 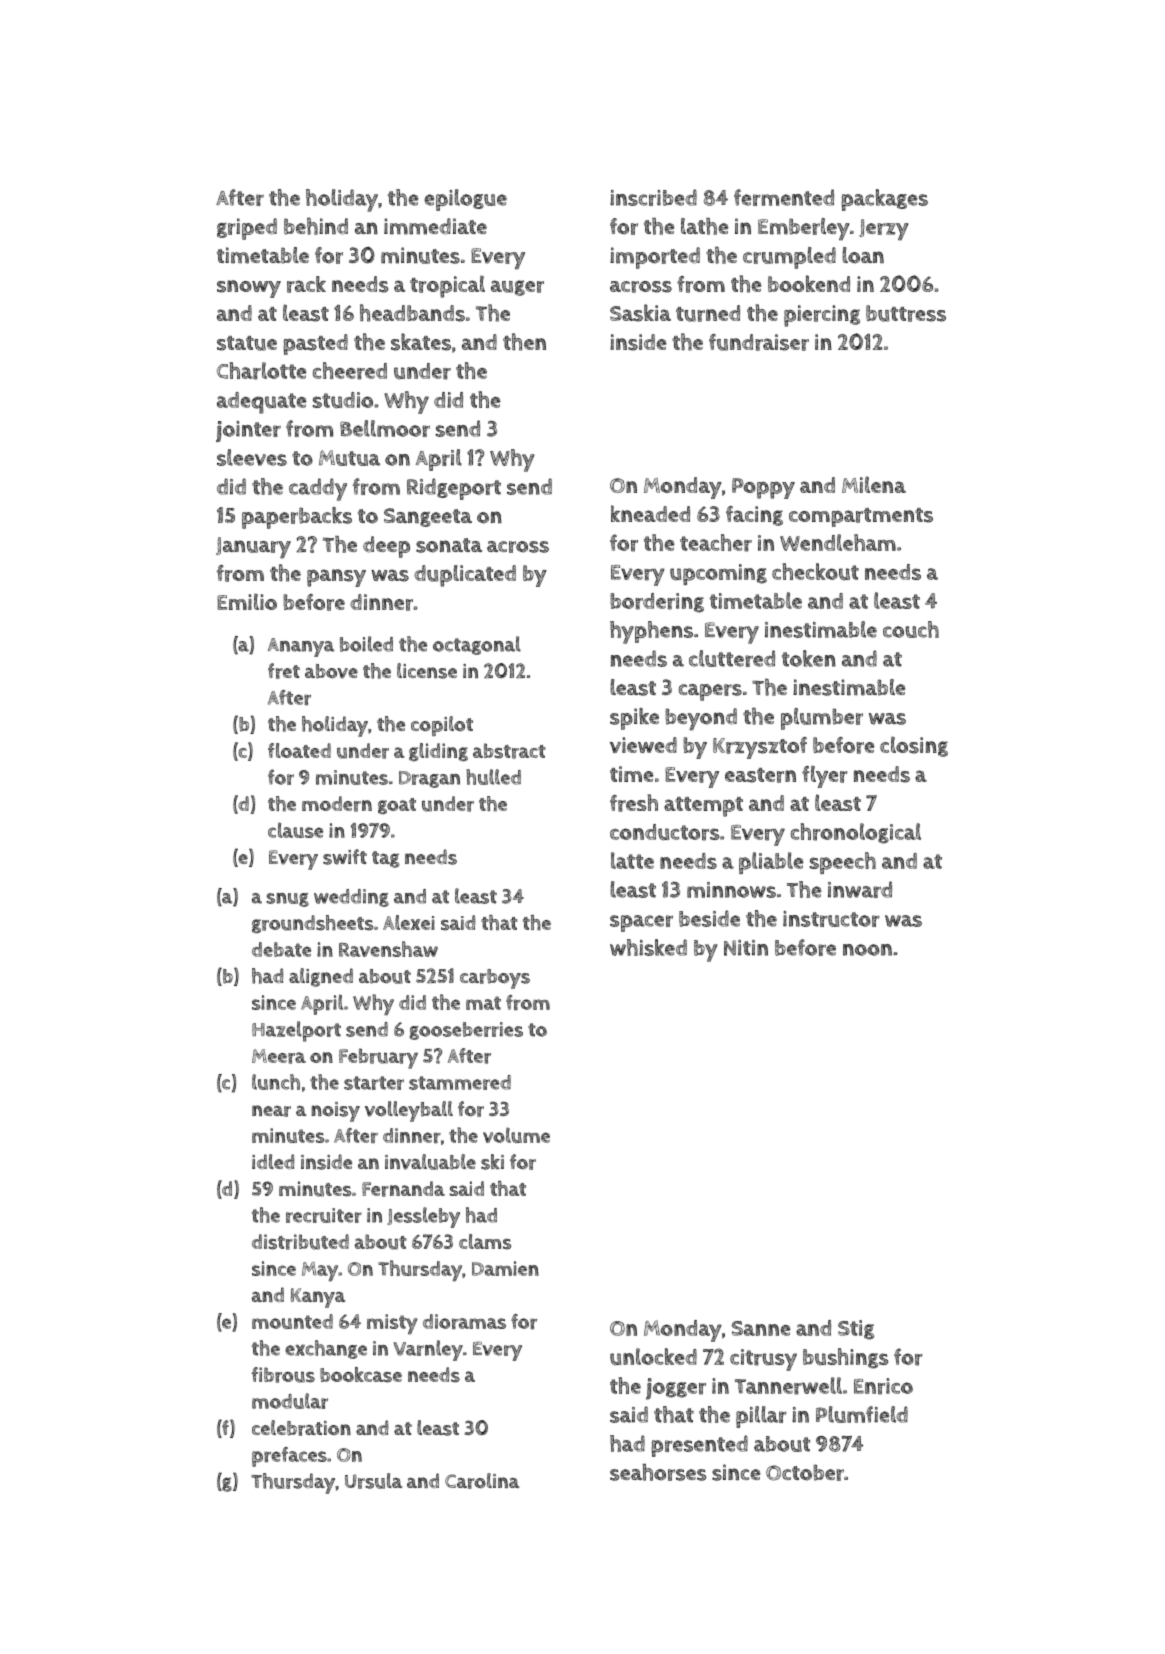 What do you see at coordinates (493, 777) in the screenshot?
I see `hulled` at bounding box center [493, 777].
